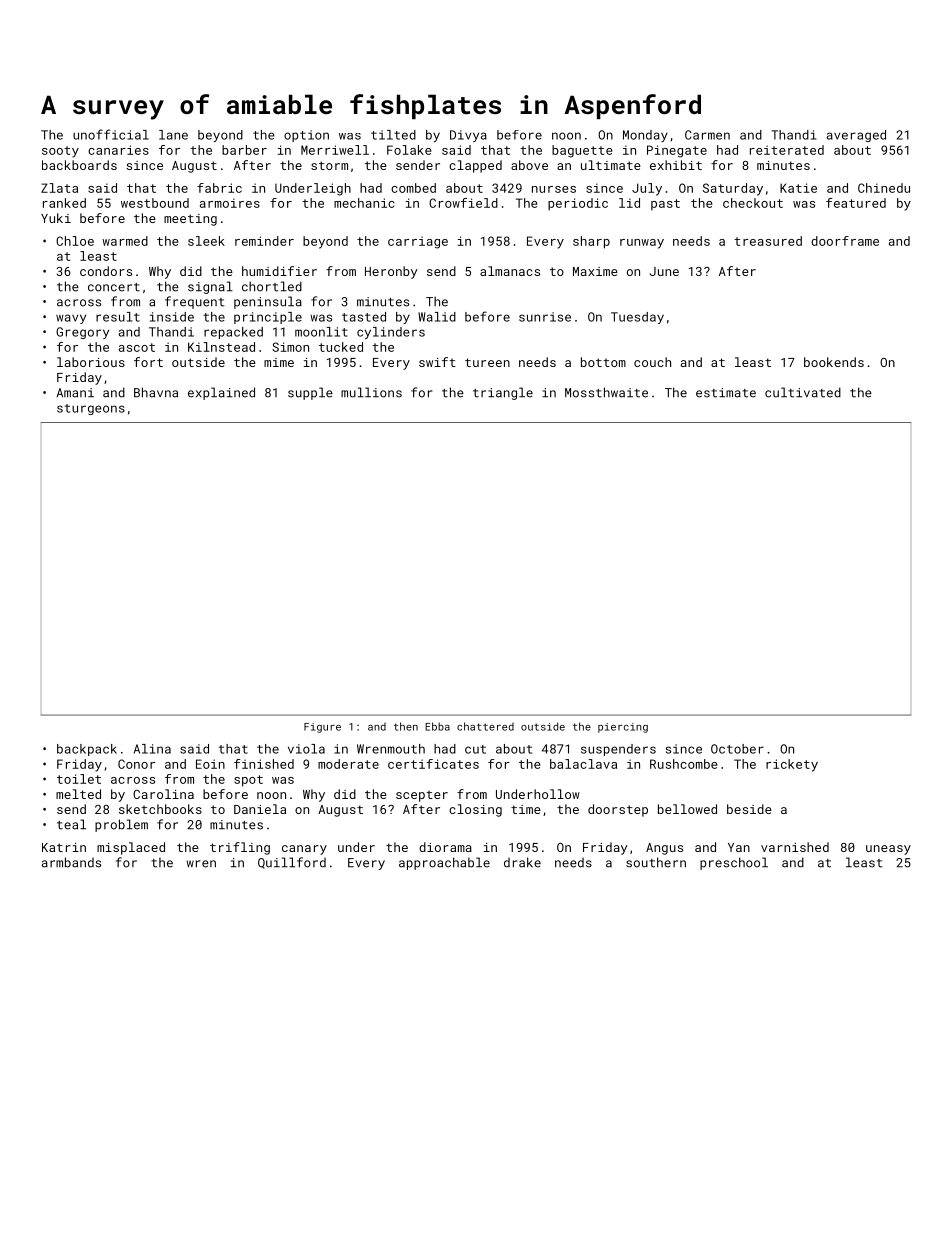  Describe the element at coordinates (406, 726) in the document. I see `then` at that location.
